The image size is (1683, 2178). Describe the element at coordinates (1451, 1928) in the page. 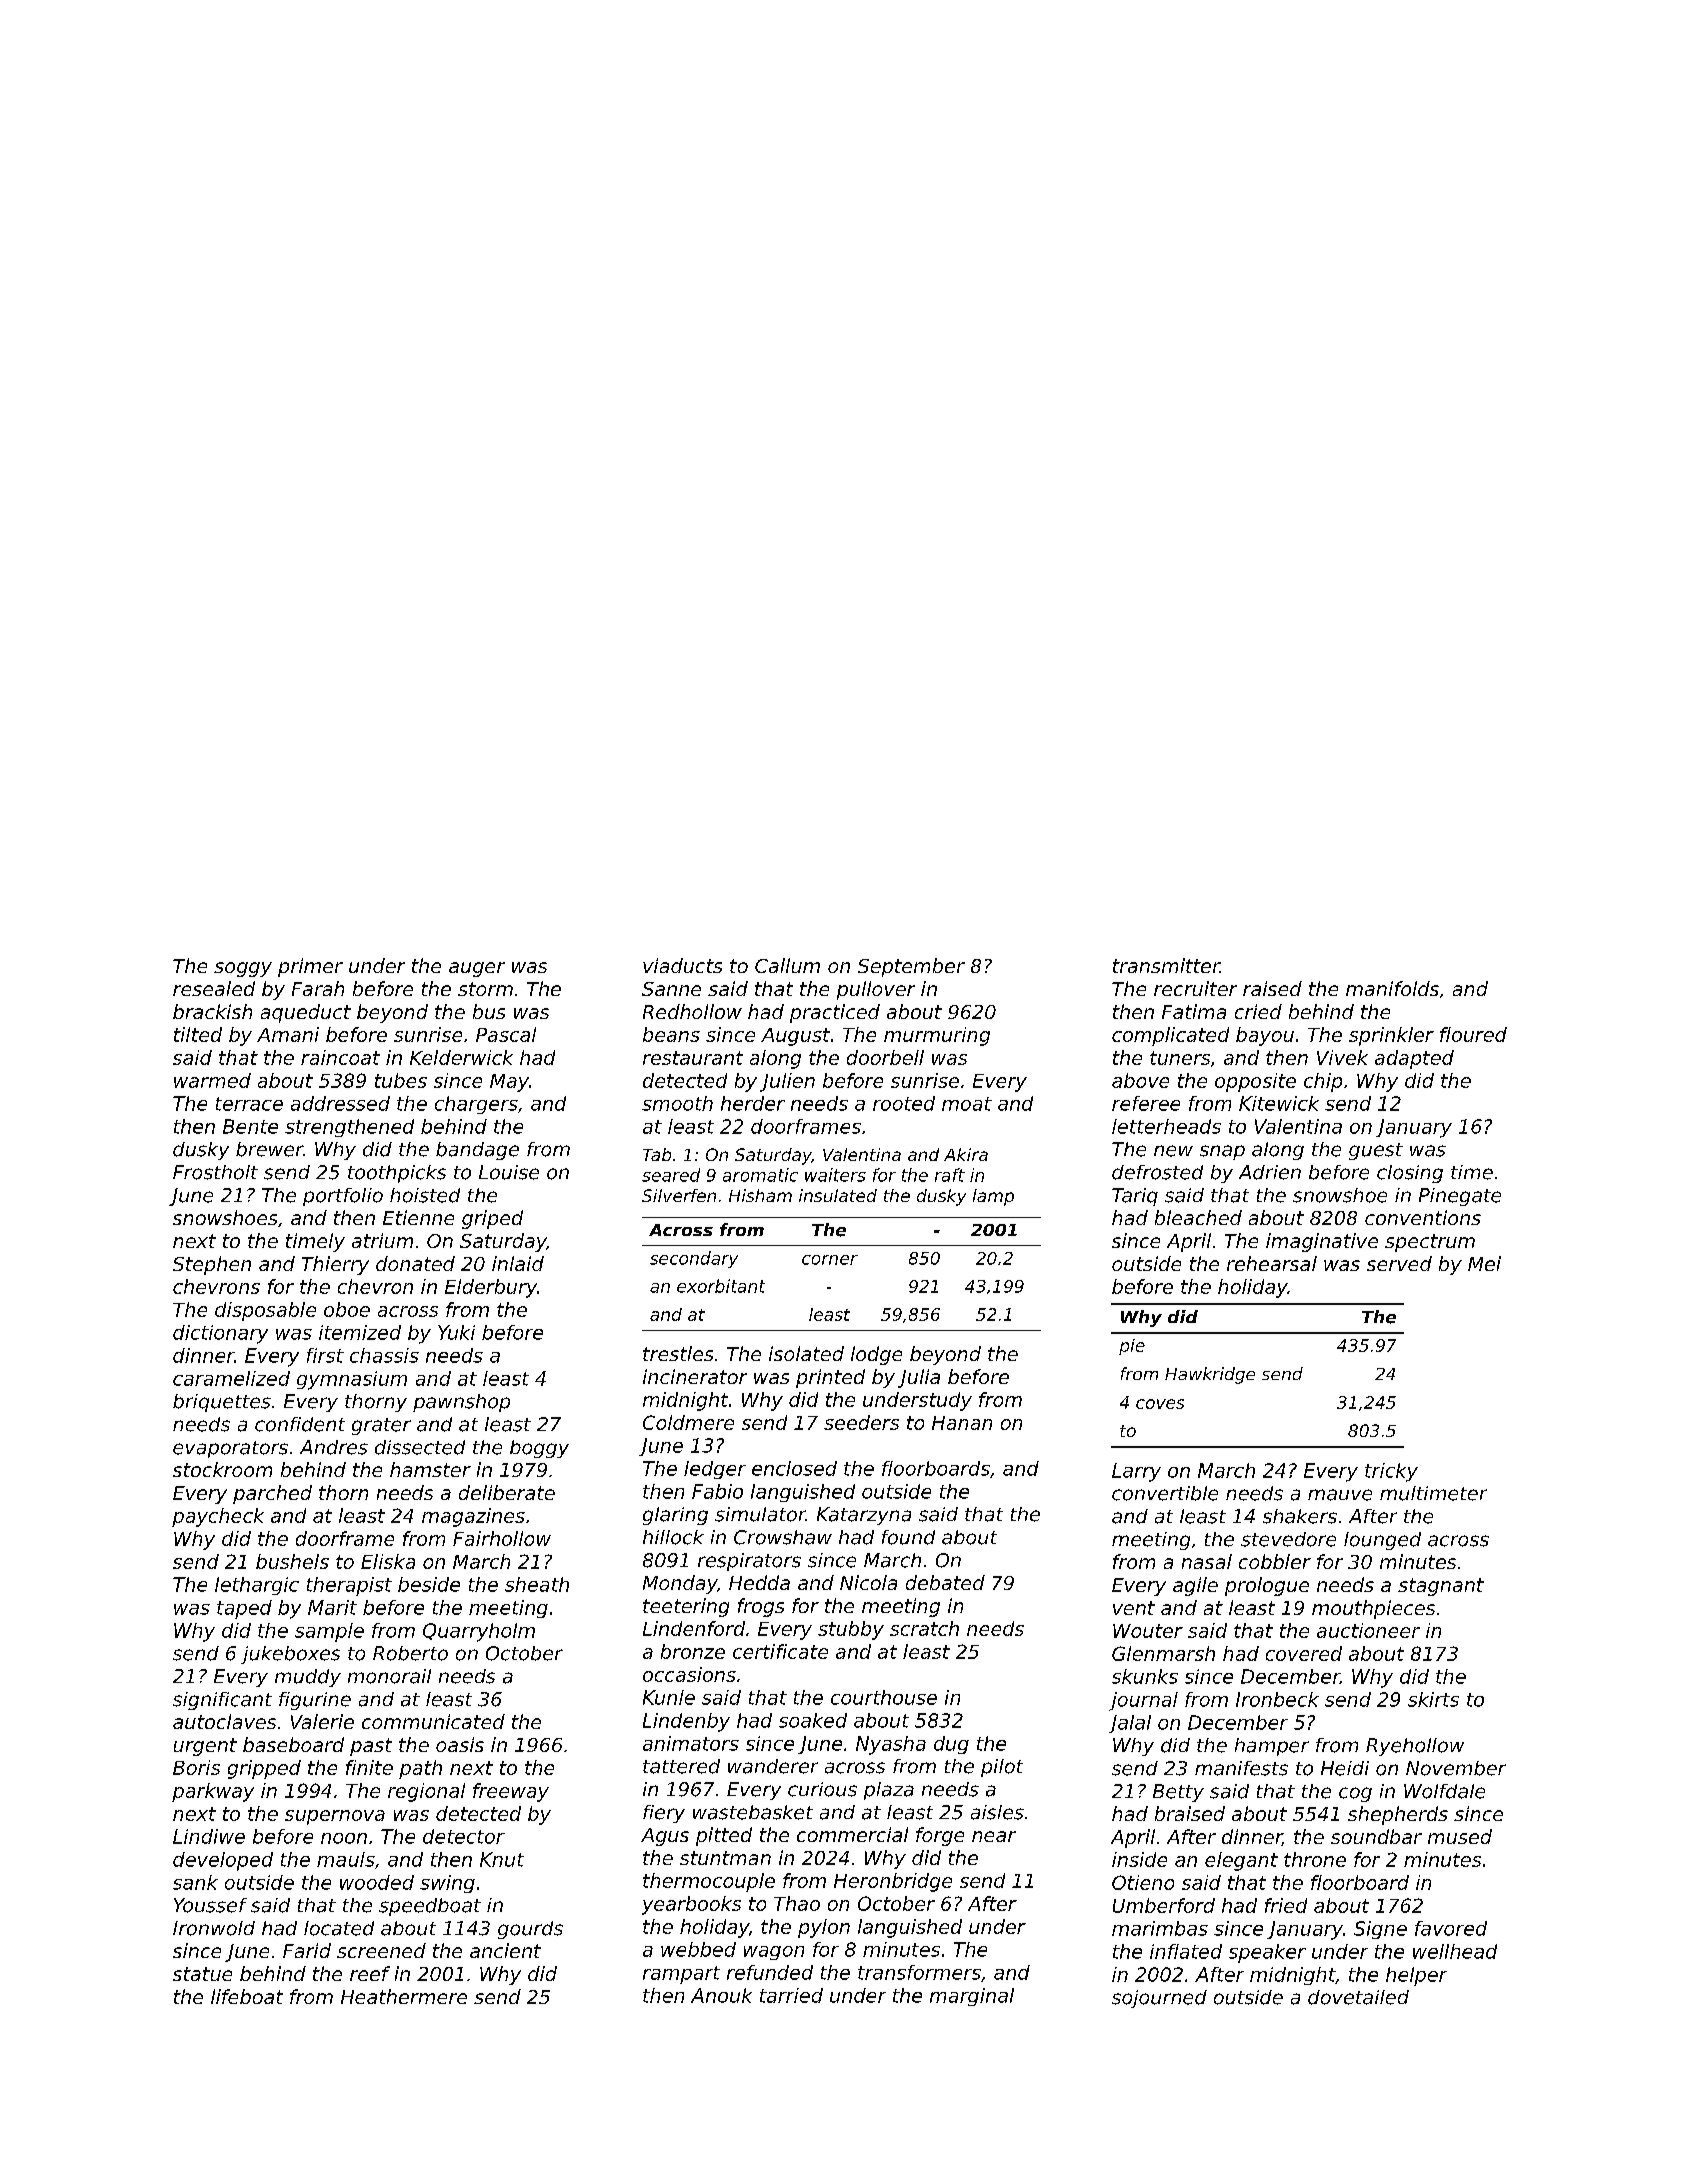

I see `favored` at that location.
